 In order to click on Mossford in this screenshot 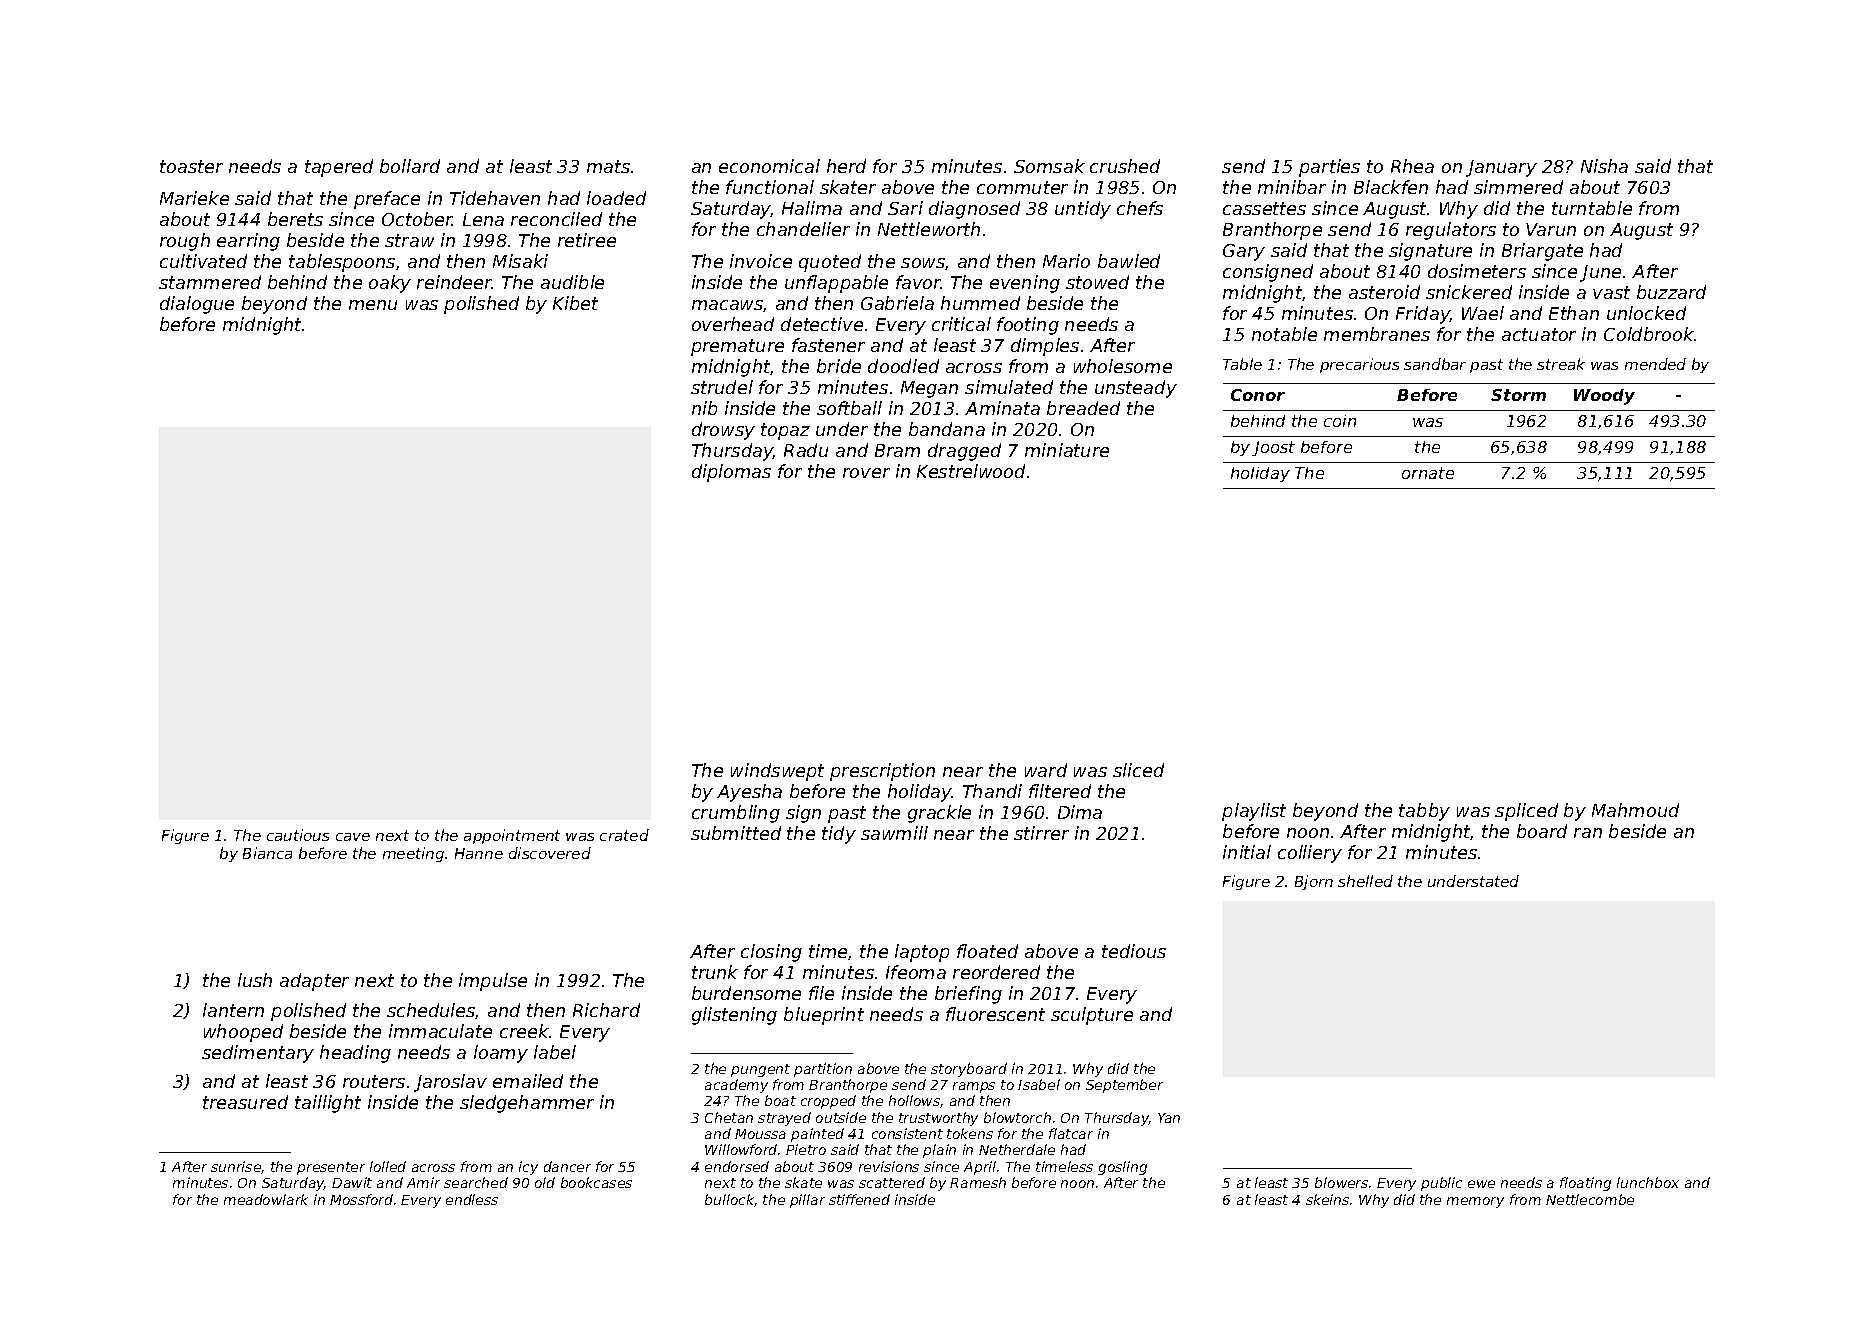, I will do `click(361, 1199)`.
